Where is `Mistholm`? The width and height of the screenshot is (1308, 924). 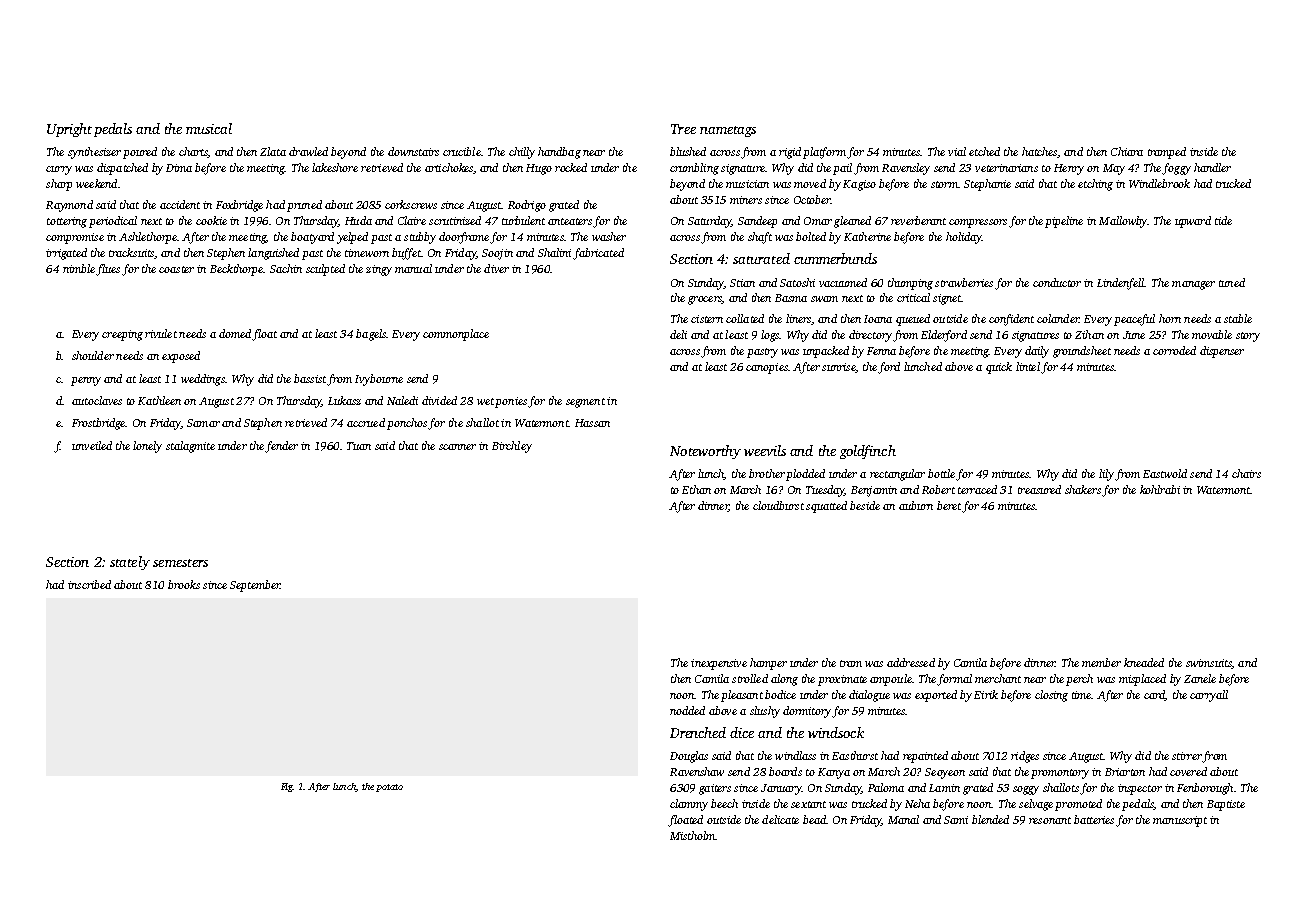 Mistholm is located at coordinates (692, 835).
